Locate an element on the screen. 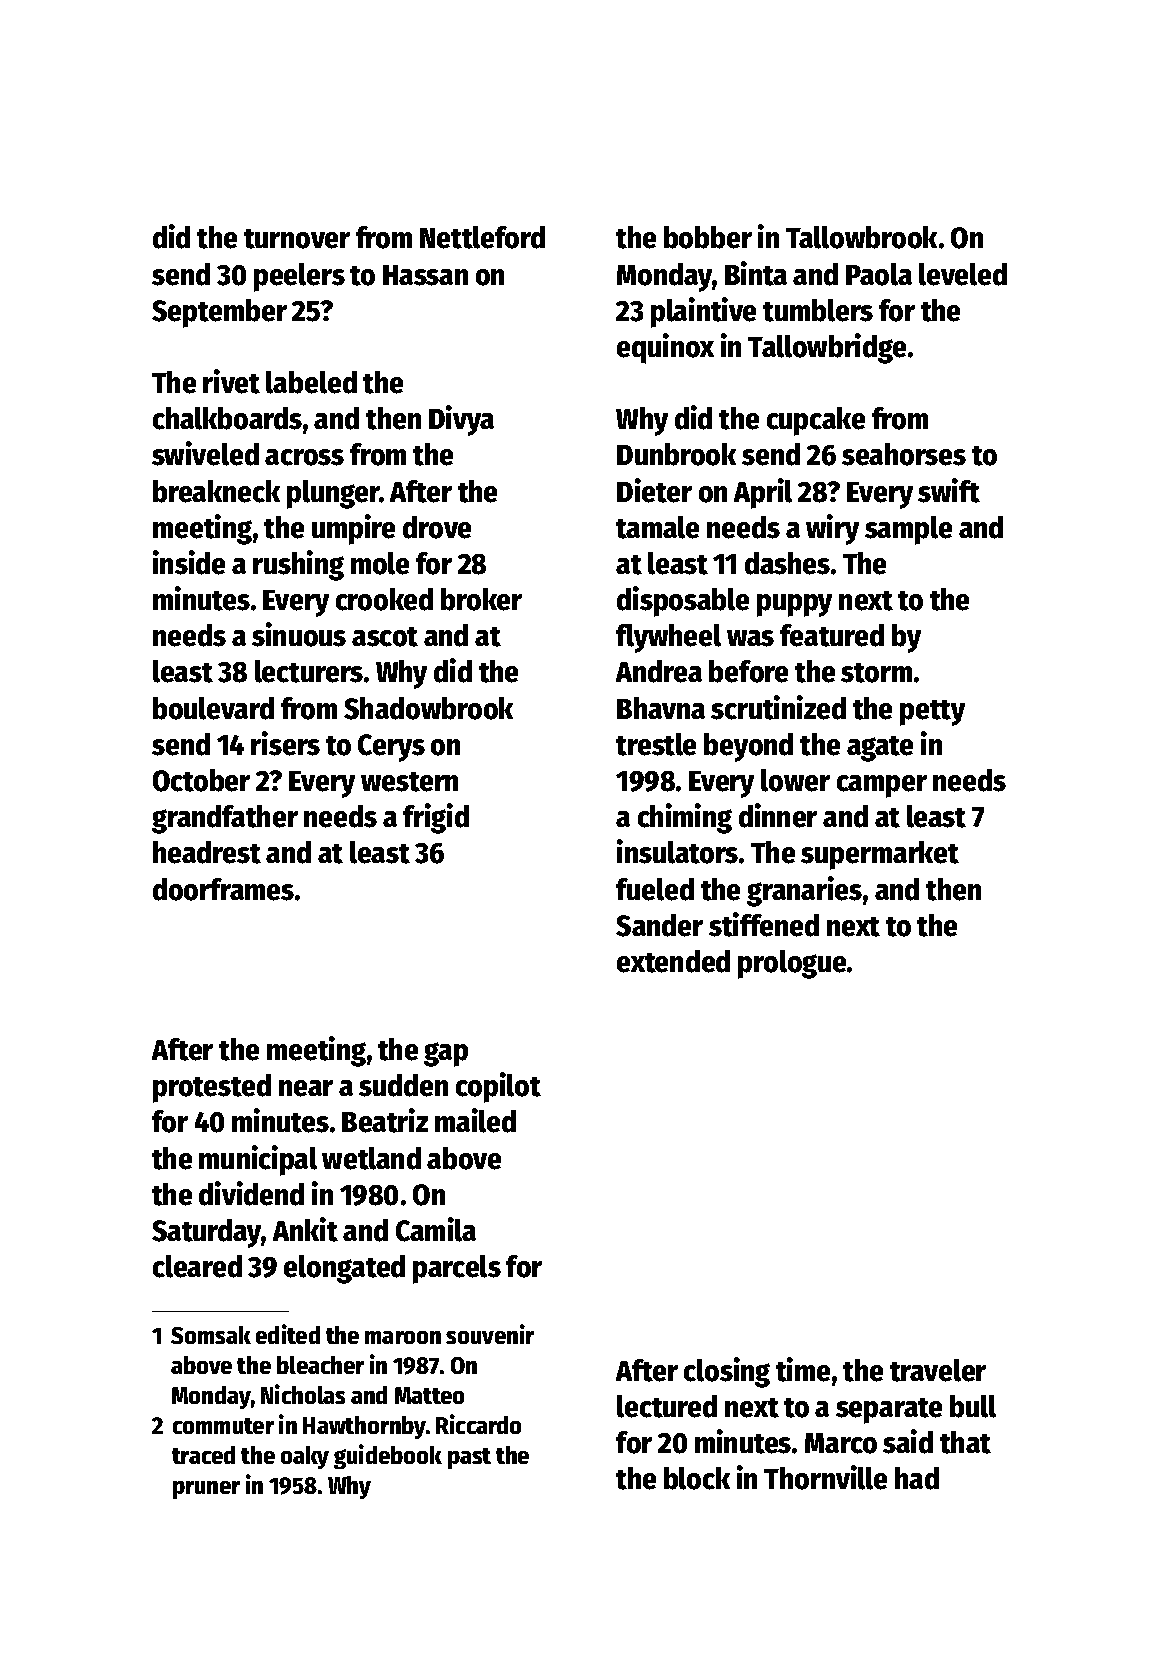  pruner is located at coordinates (206, 1490).
